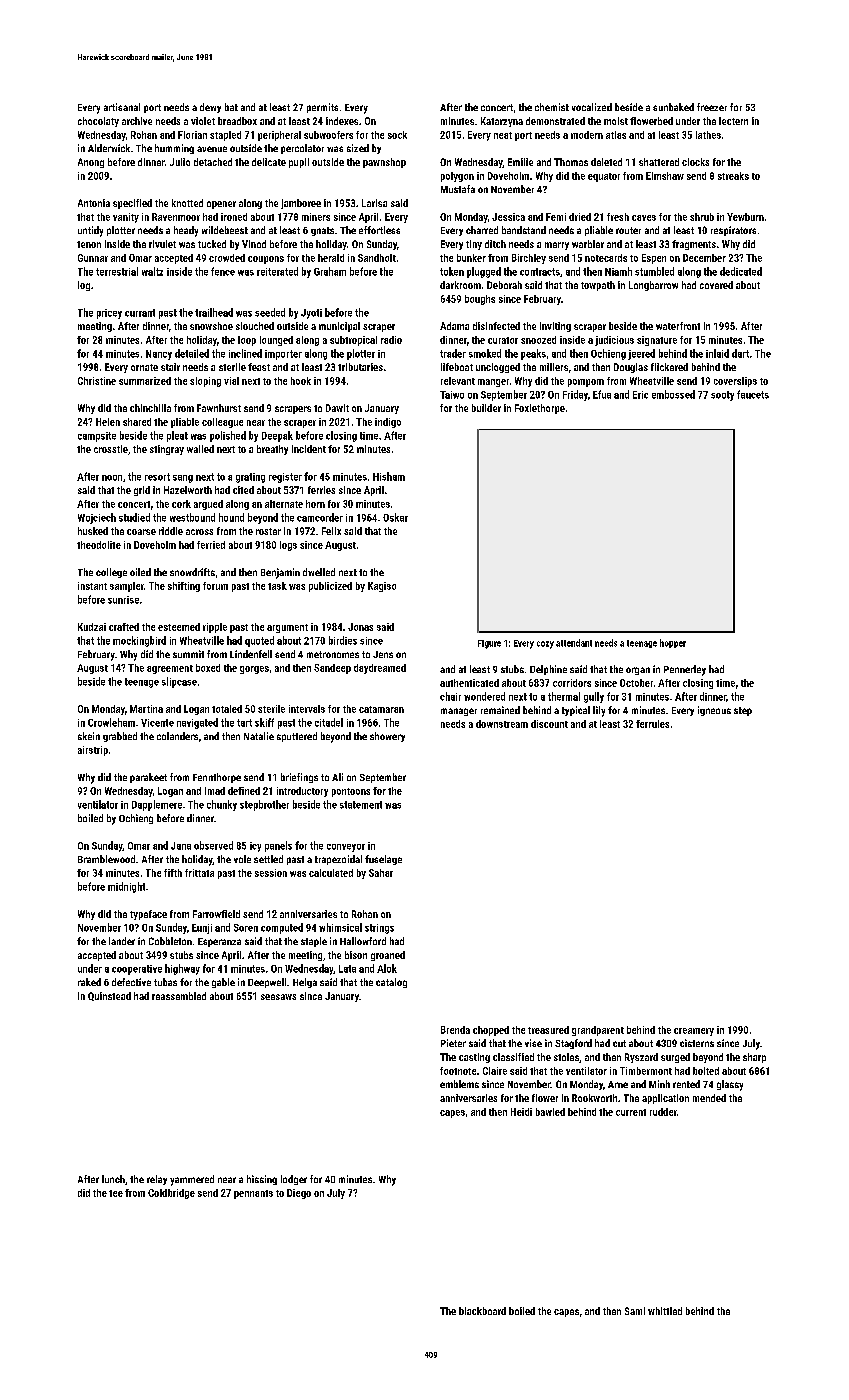  What do you see at coordinates (171, 1194) in the page?
I see `Coldbridge` at bounding box center [171, 1194].
